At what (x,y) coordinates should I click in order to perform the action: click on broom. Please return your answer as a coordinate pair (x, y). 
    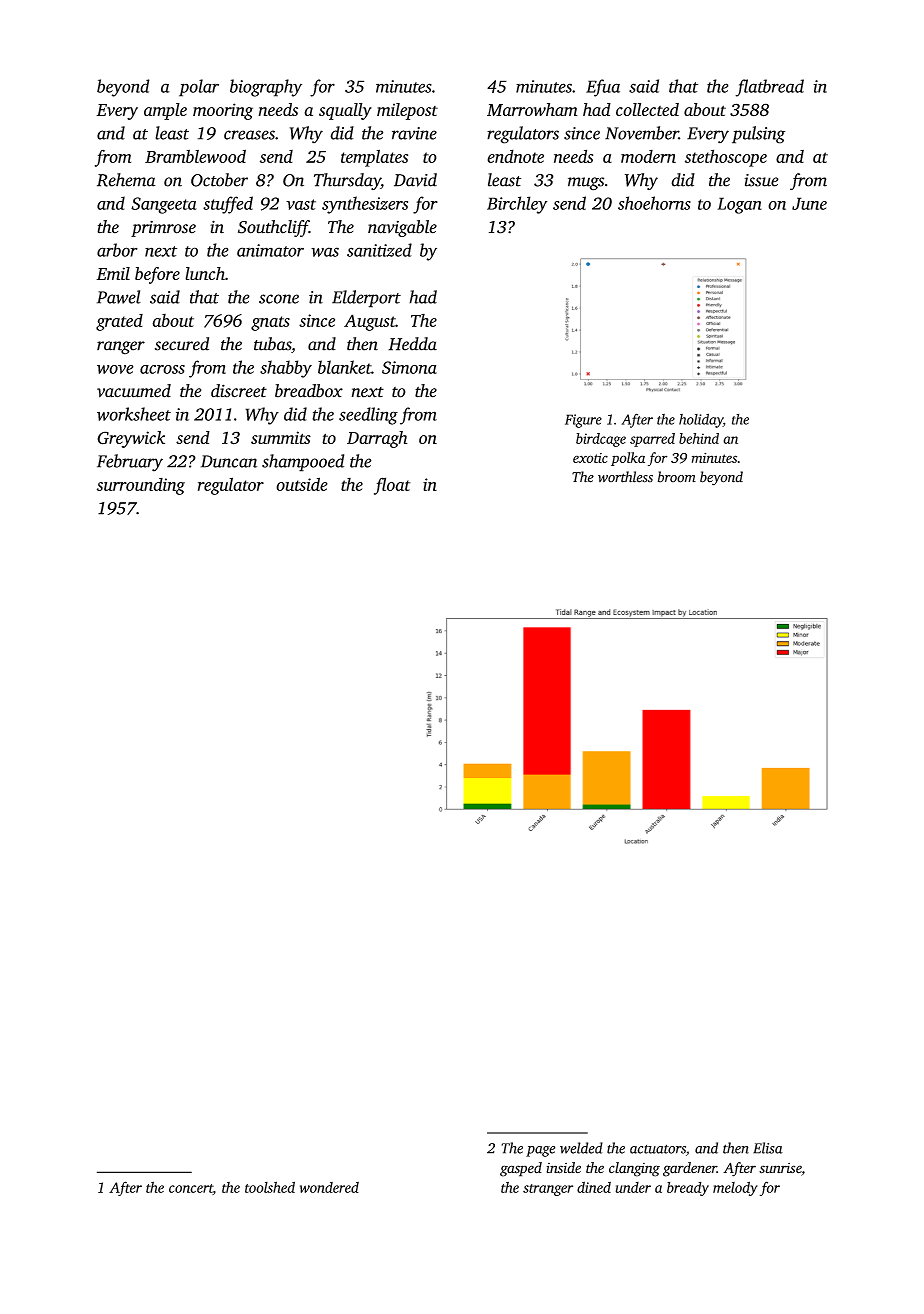
    Looking at the image, I should click on (677, 477).
